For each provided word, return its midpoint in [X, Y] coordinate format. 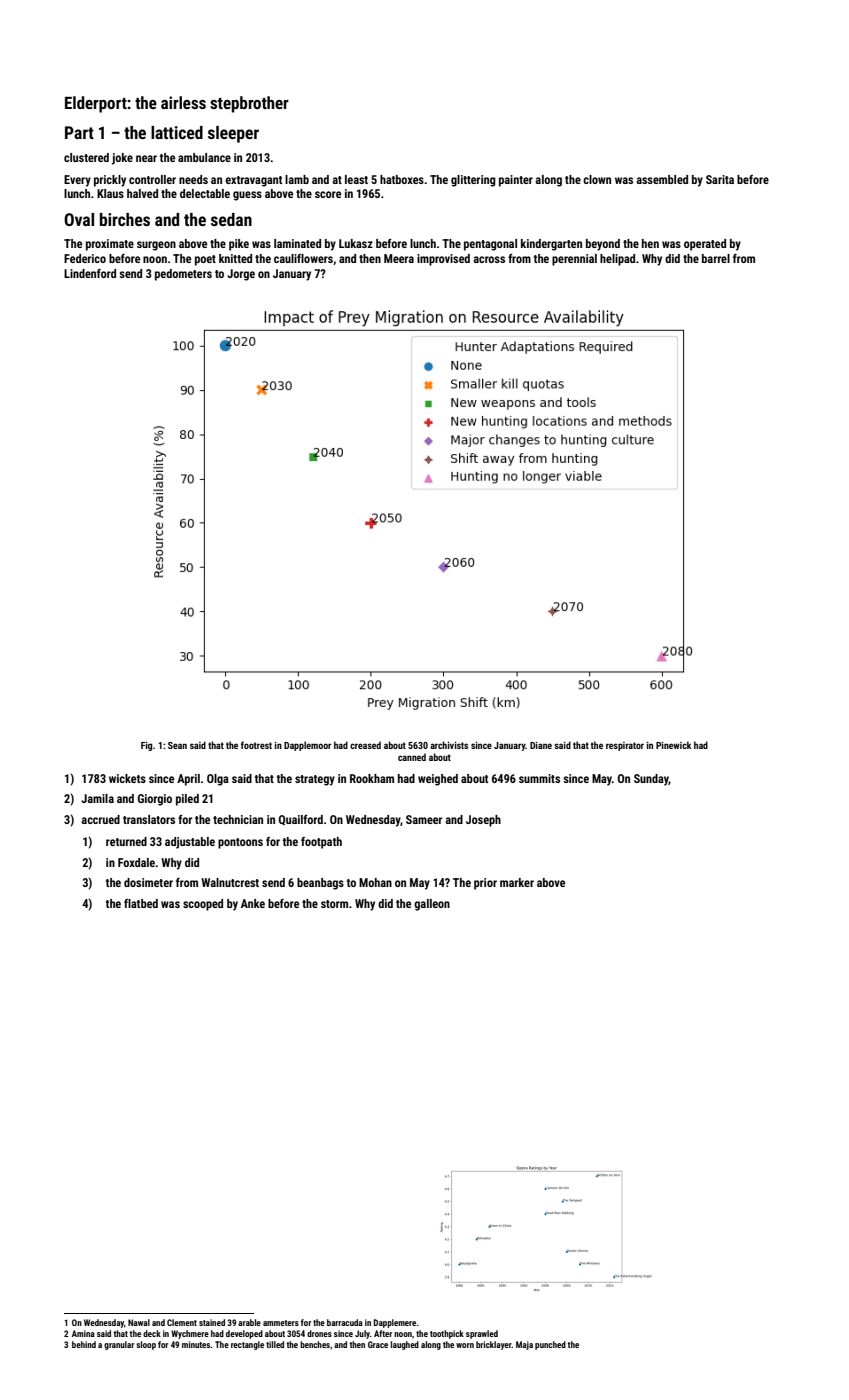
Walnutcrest [230, 882]
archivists [449, 745]
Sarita [720, 179]
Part [79, 132]
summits [539, 778]
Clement [182, 1322]
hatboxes [402, 179]
